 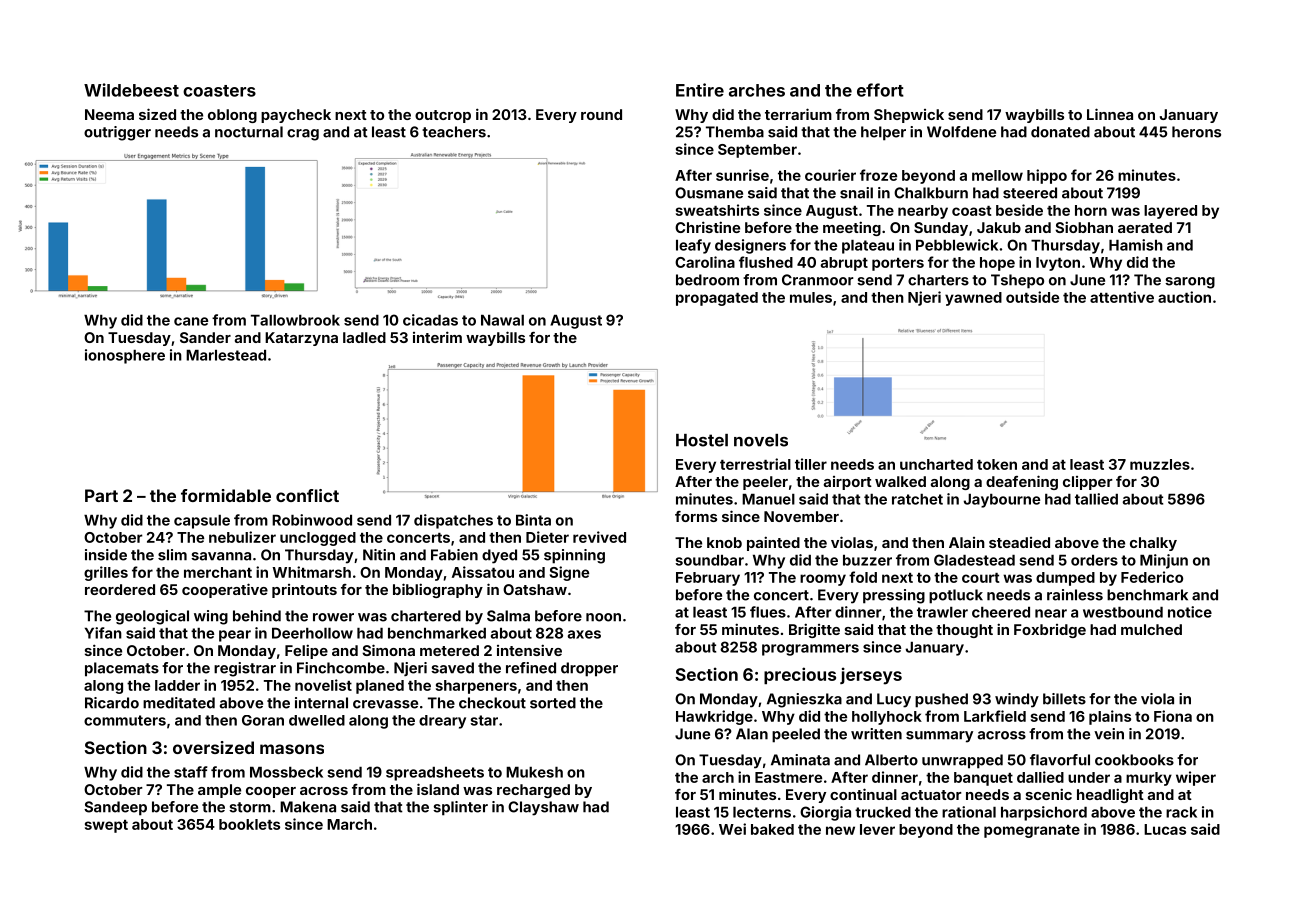 What do you see at coordinates (303, 135) in the screenshot?
I see `crag` at bounding box center [303, 135].
